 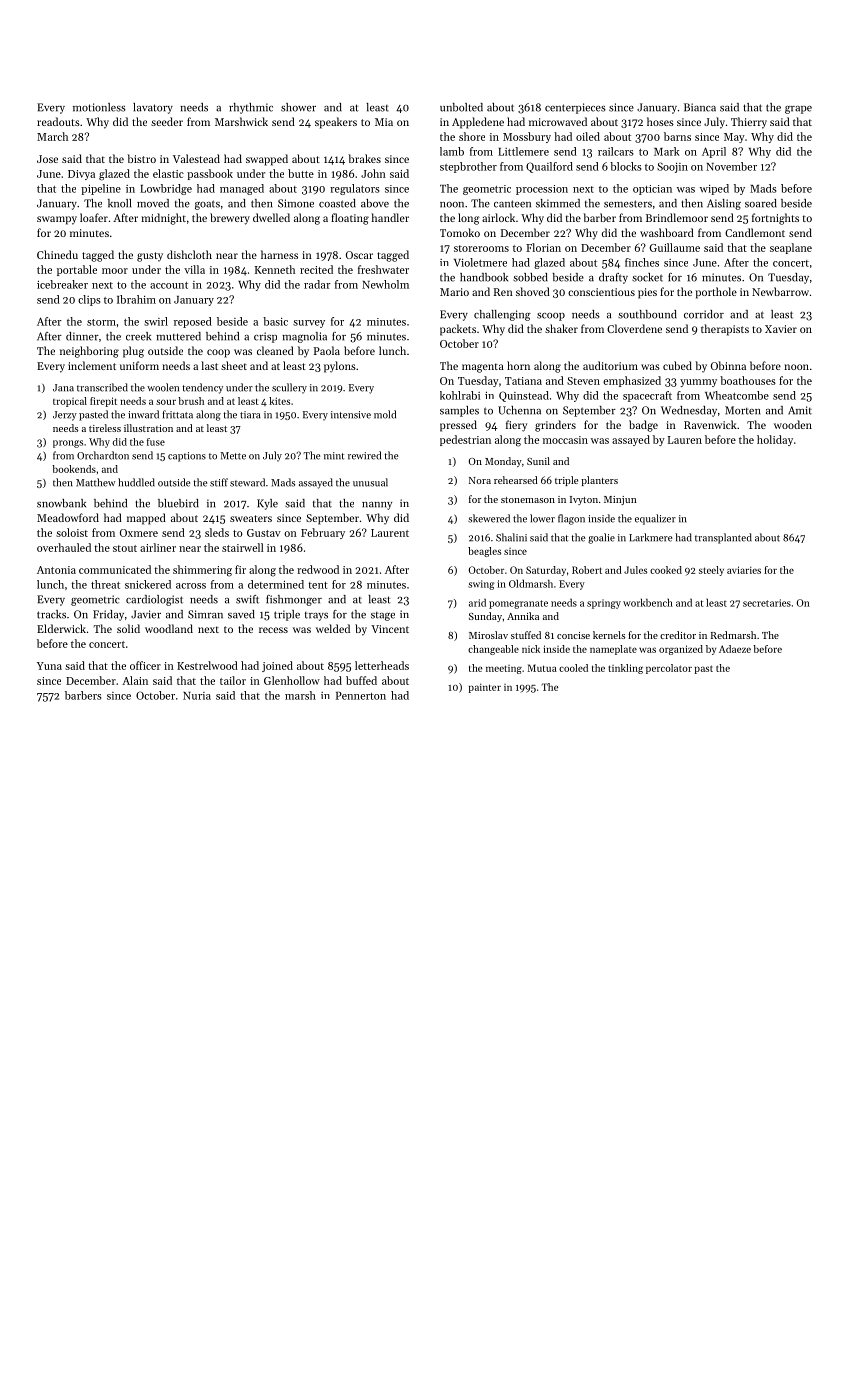 What do you see at coordinates (197, 696) in the document?
I see `Nuria` at bounding box center [197, 696].
